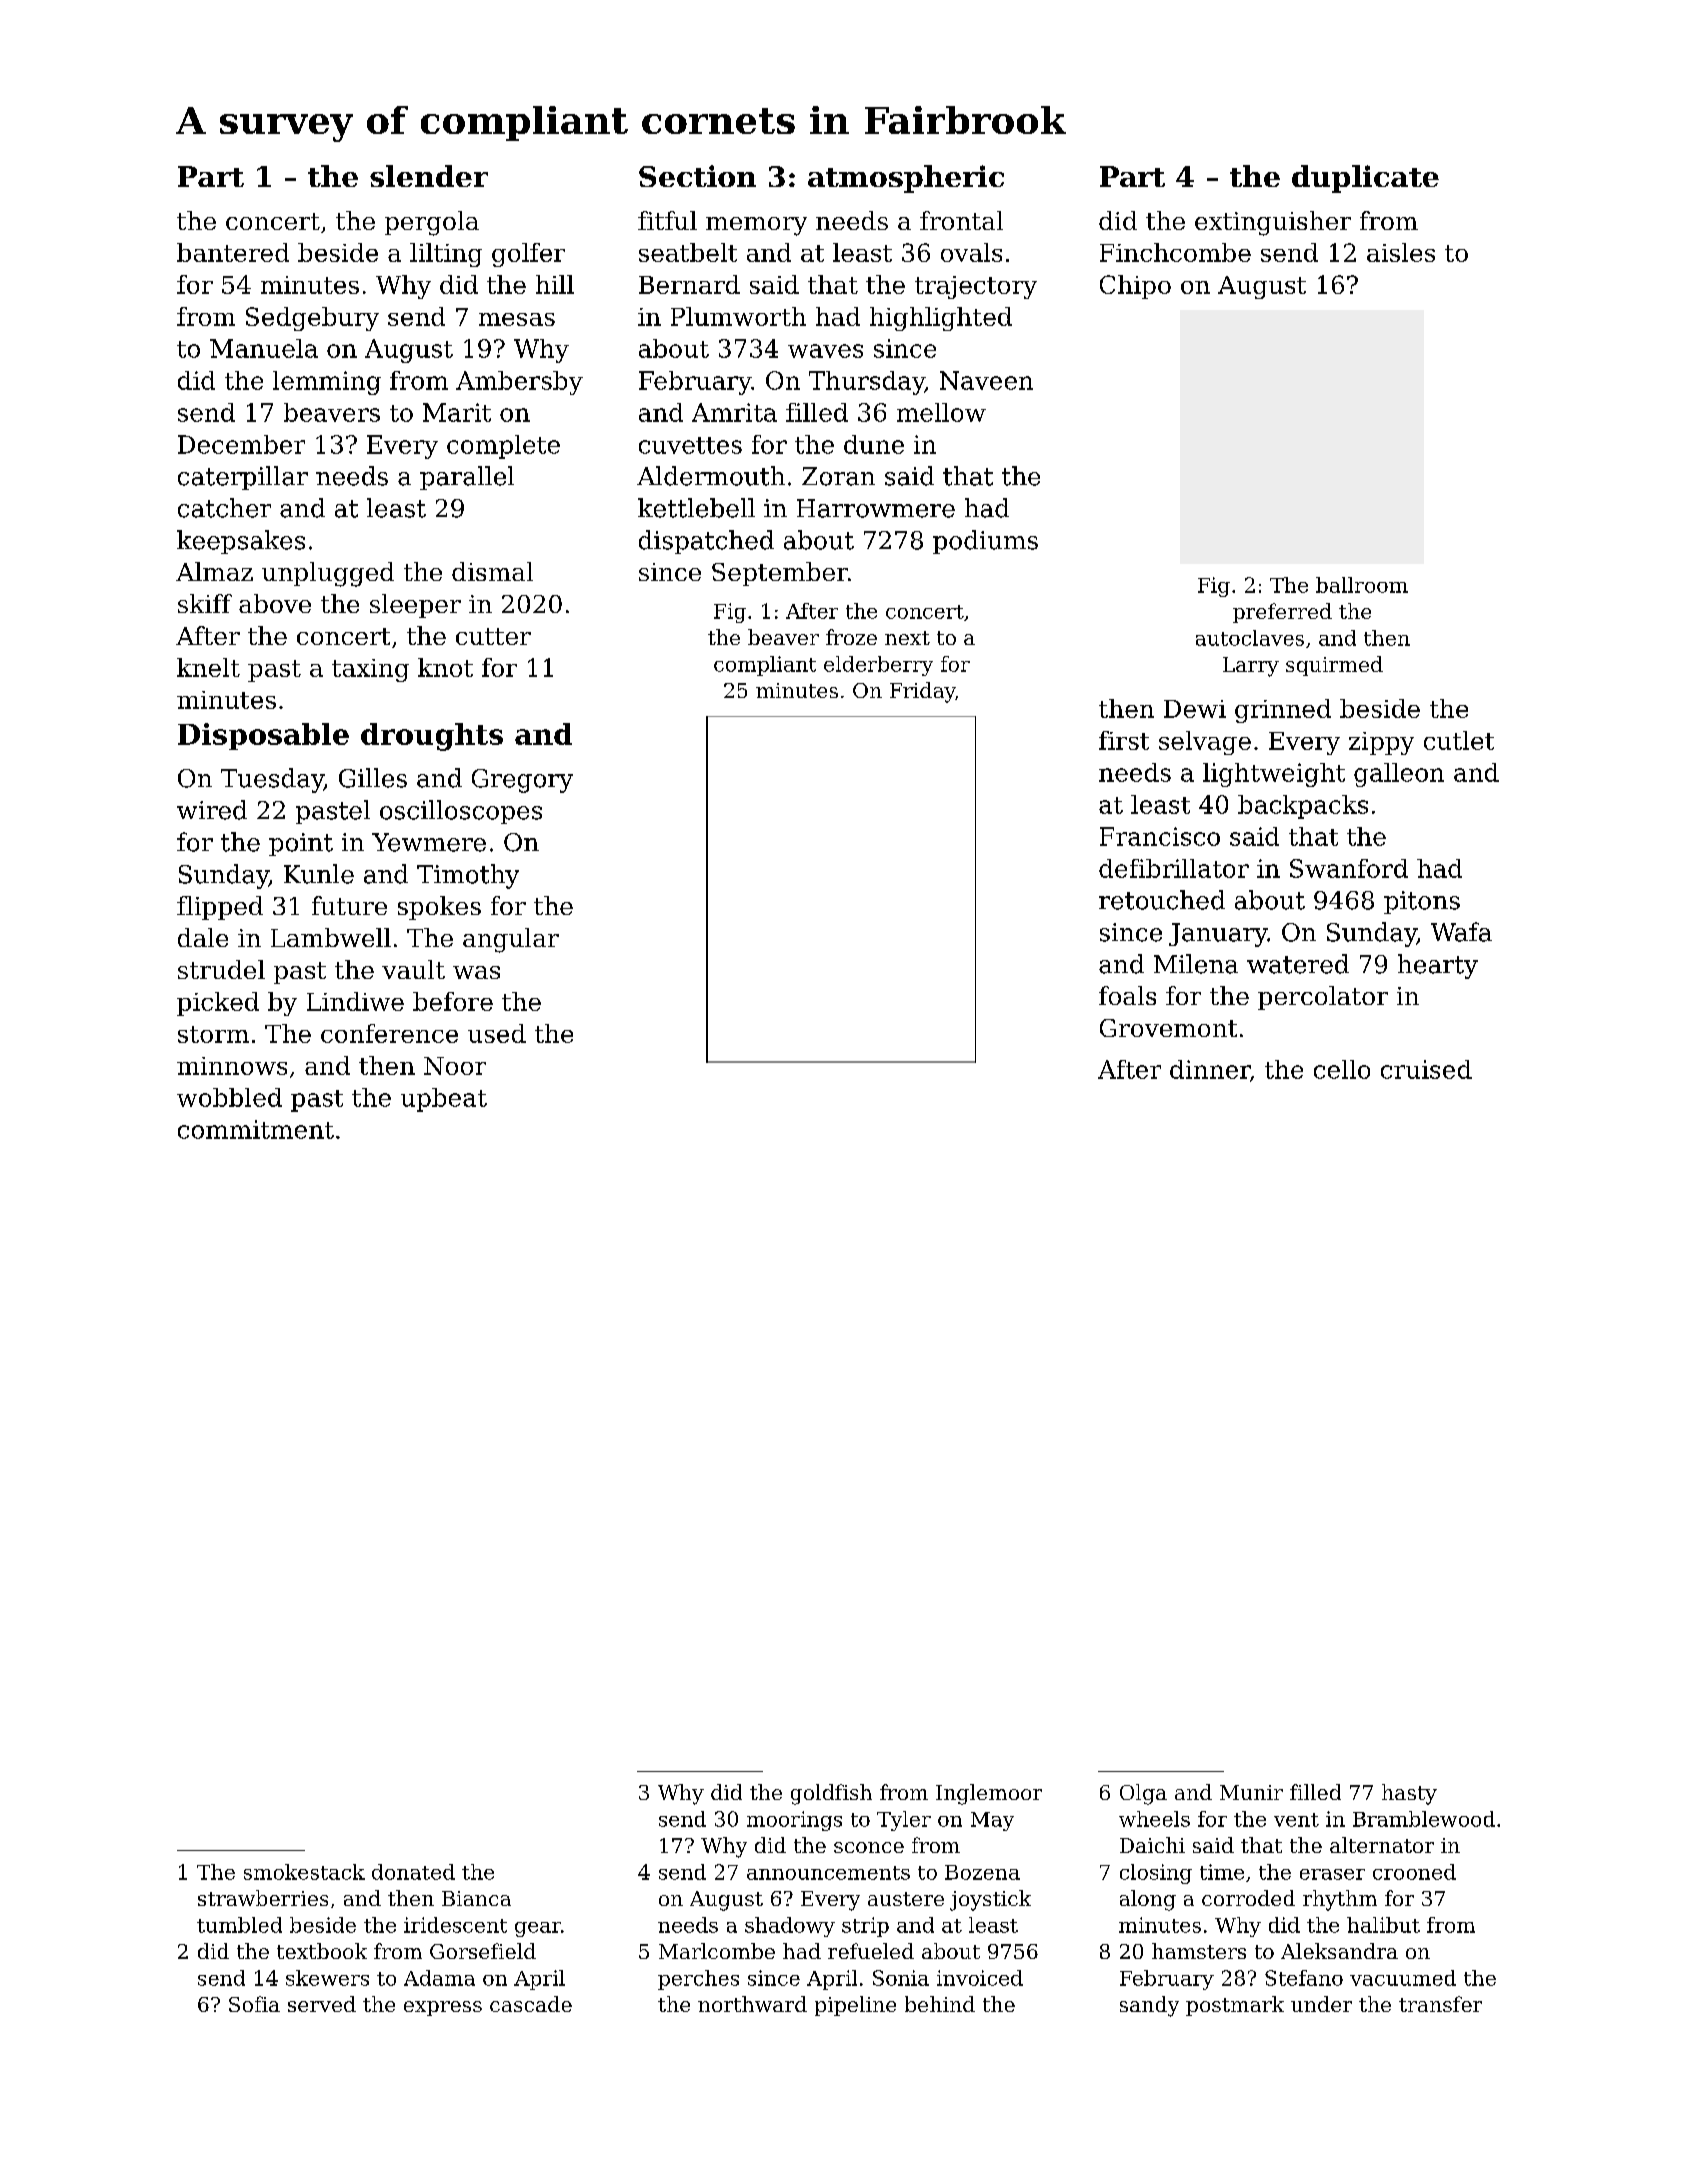 This screenshot has width=1683, height=2178. I want to click on duplicate, so click(1365, 179).
